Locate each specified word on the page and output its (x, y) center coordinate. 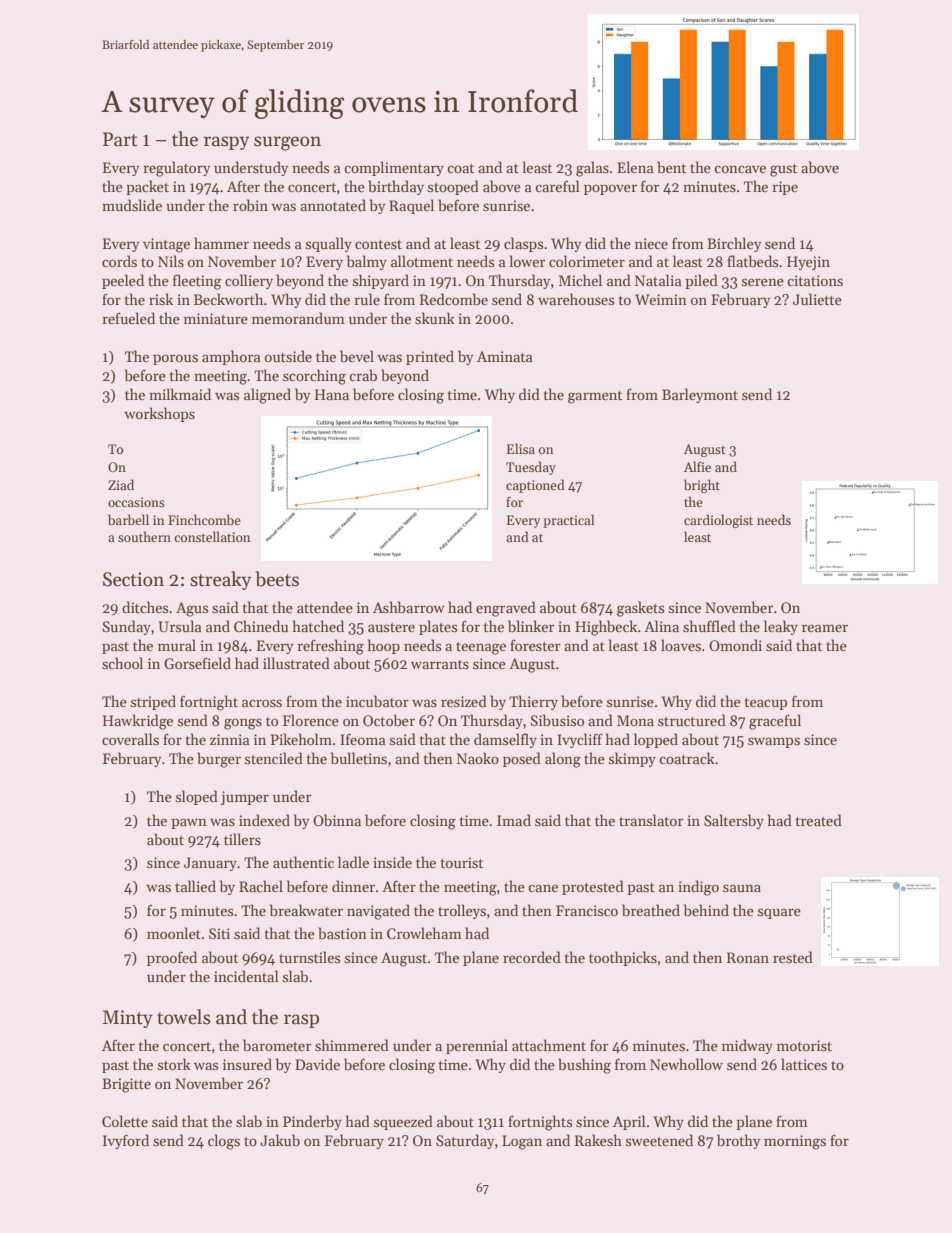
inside (392, 862)
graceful (775, 722)
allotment (422, 261)
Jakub (280, 1140)
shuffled (709, 626)
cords (119, 261)
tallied (195, 886)
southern (144, 536)
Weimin (661, 299)
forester (535, 645)
